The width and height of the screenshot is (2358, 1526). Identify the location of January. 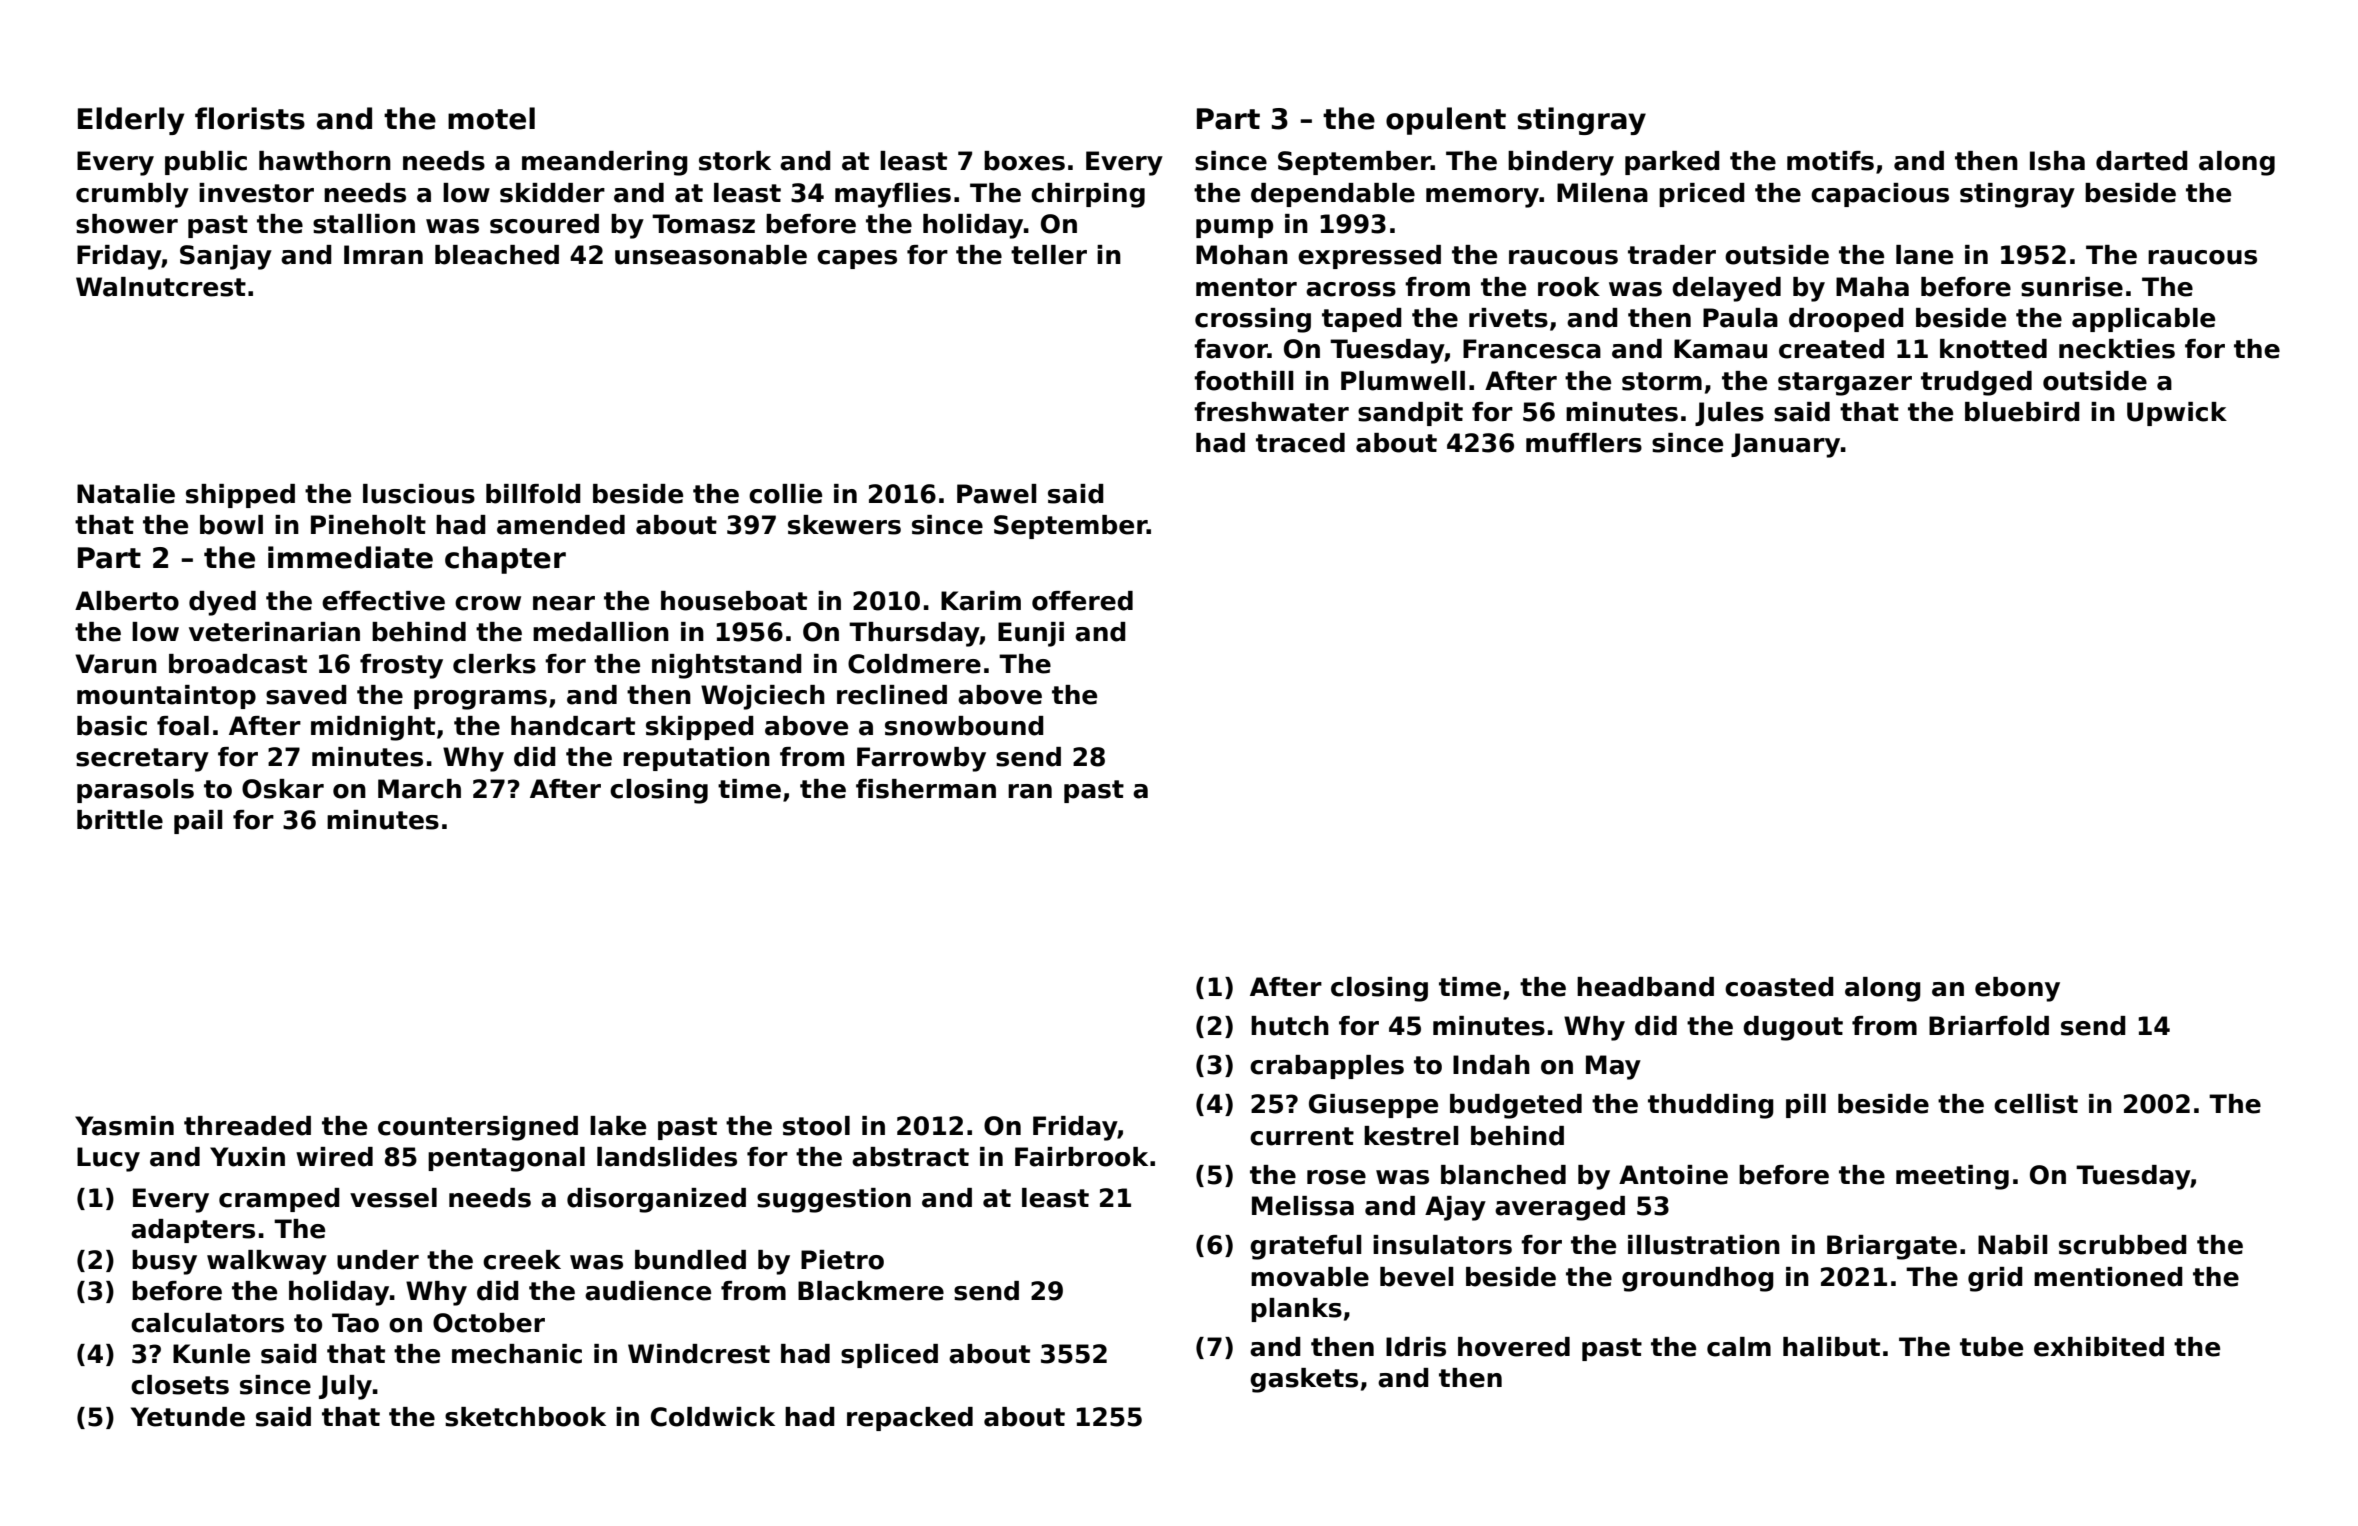
(1785, 445).
